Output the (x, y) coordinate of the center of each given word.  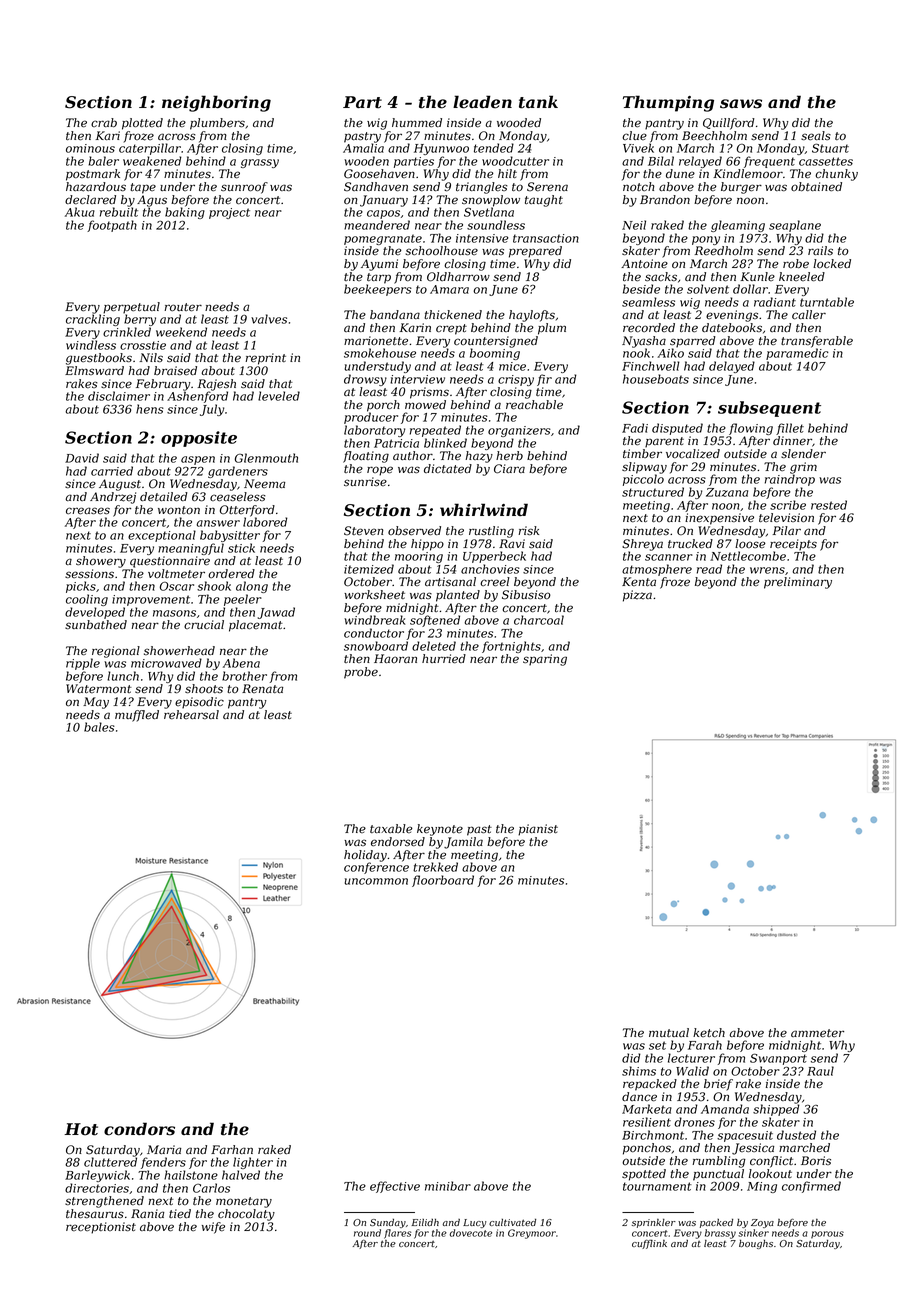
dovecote (471, 1233)
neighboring (216, 103)
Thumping (668, 103)
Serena (547, 187)
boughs (756, 1244)
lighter (253, 1163)
